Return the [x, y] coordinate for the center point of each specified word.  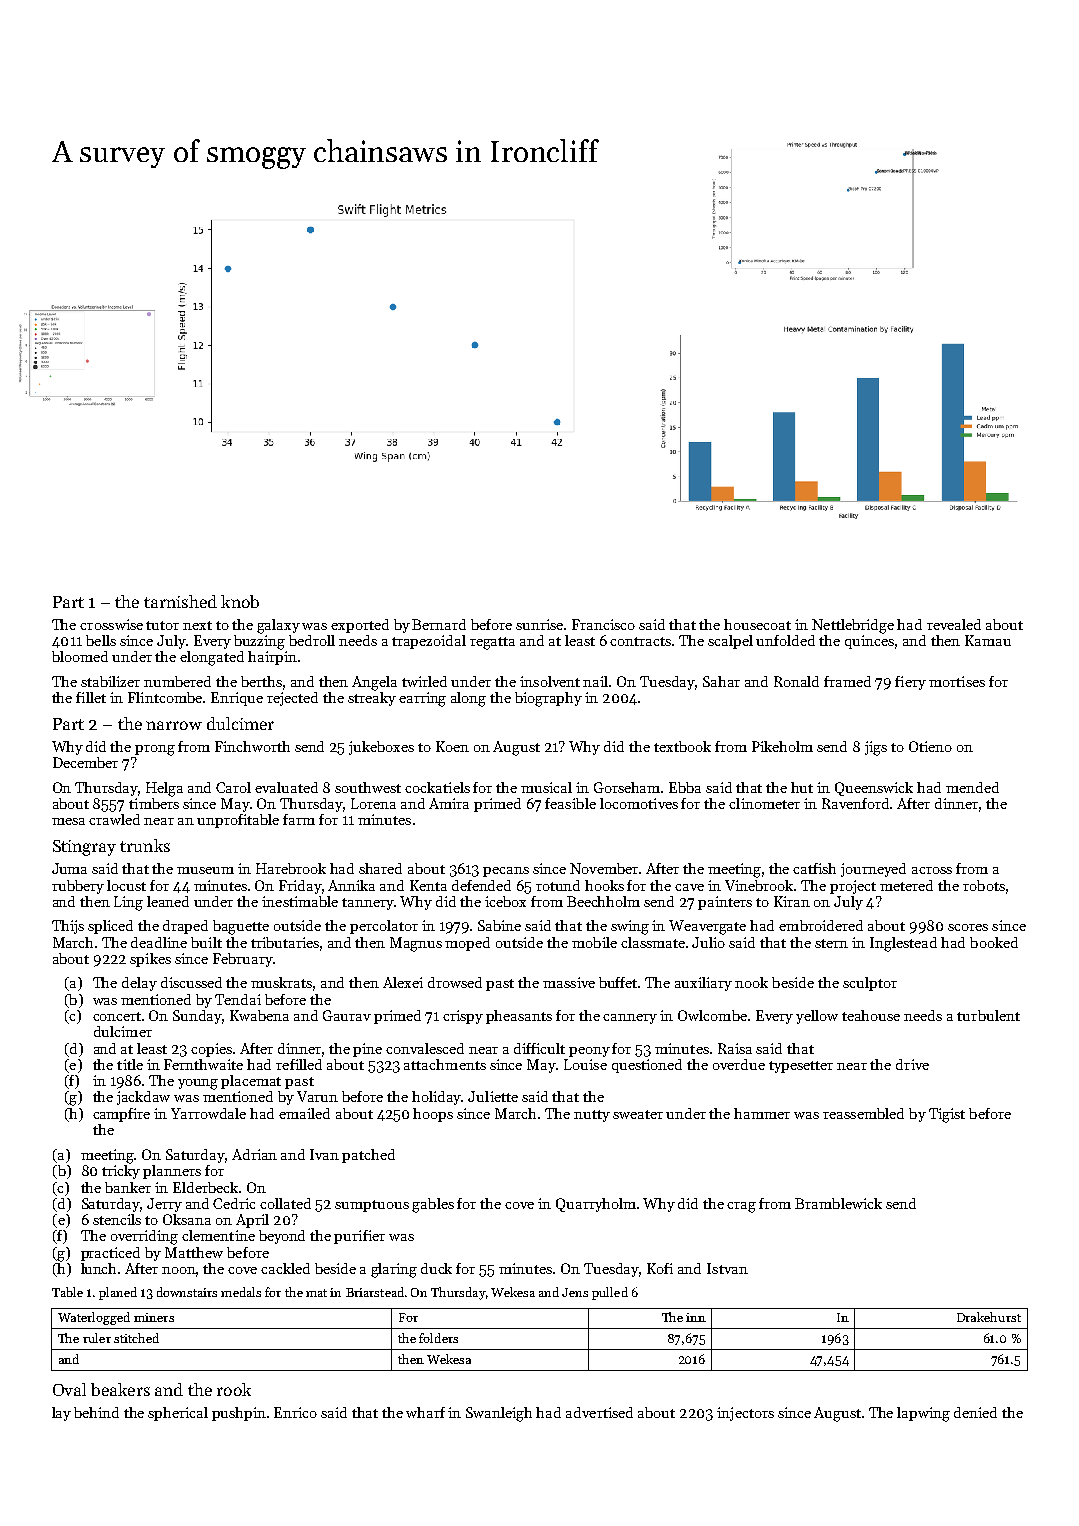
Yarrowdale [208, 1113]
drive [912, 1064]
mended [972, 787]
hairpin [272, 658]
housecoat [757, 624]
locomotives [639, 803]
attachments [445, 1064]
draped [185, 927]
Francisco [603, 624]
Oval [69, 1389]
